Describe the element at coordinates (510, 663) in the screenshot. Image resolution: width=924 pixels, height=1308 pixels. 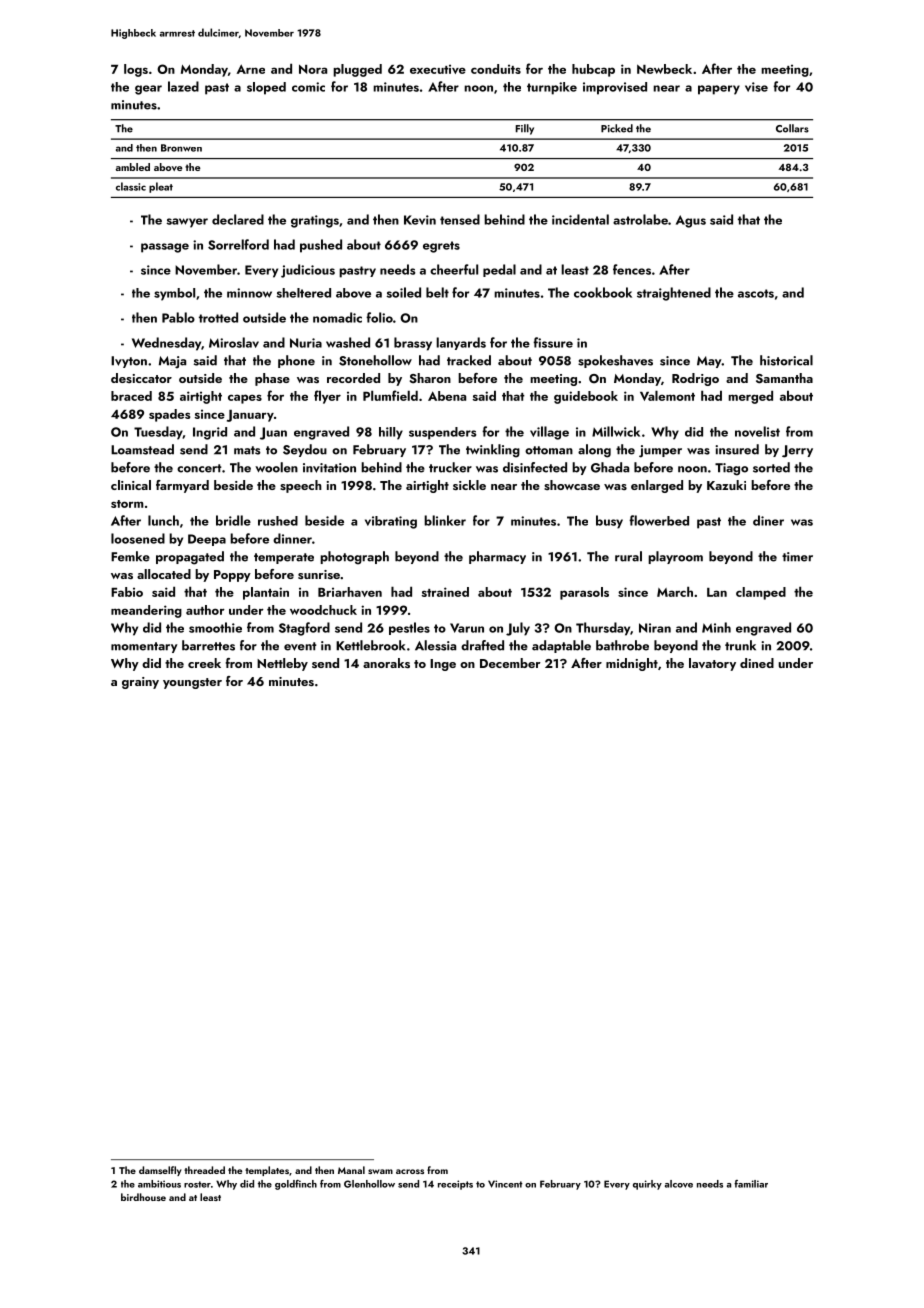
I see `December` at that location.
